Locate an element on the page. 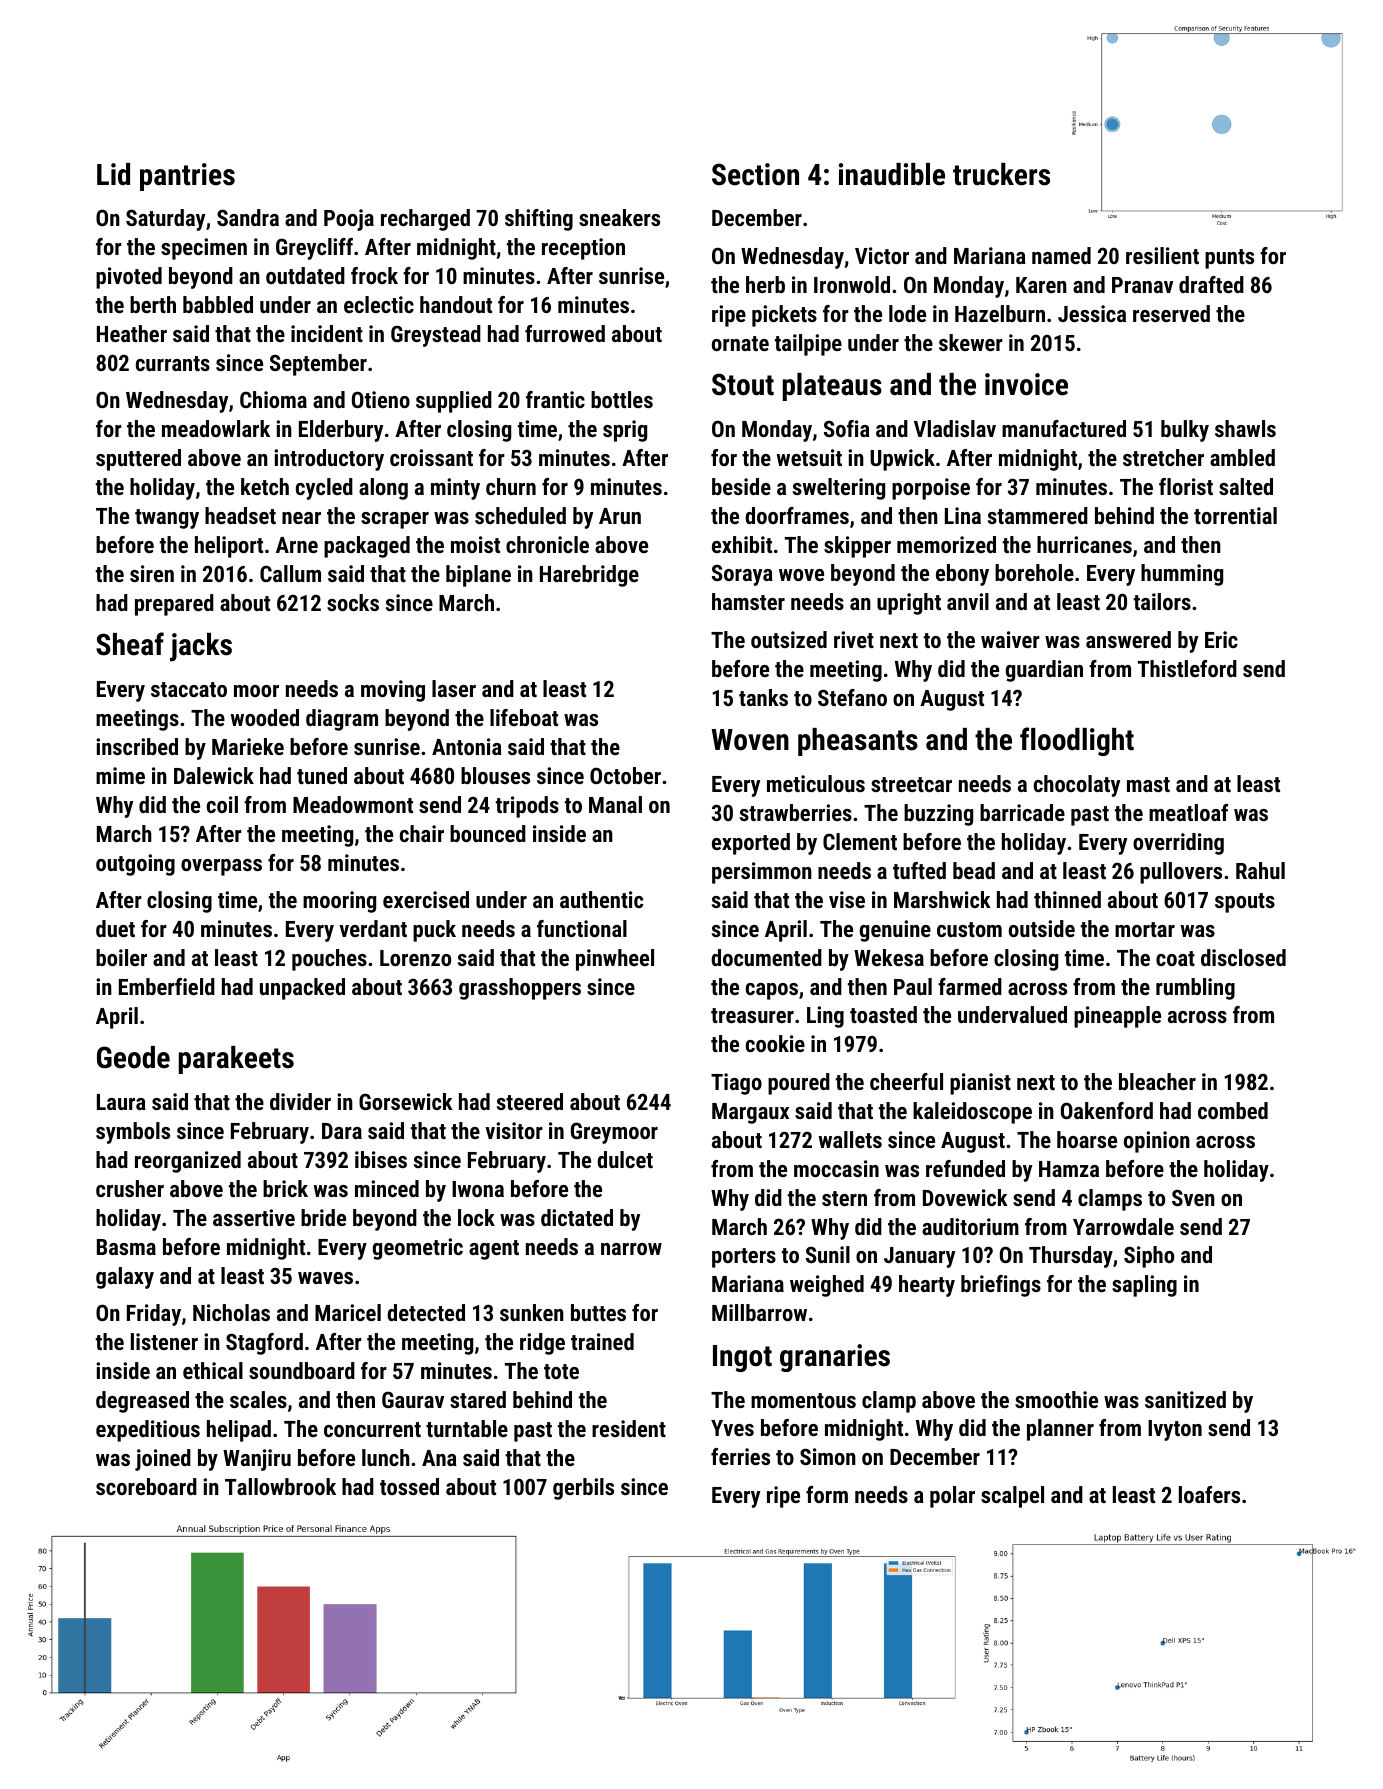 Image resolution: width=1383 pixels, height=1789 pixels. chronicle is located at coordinates (547, 544).
